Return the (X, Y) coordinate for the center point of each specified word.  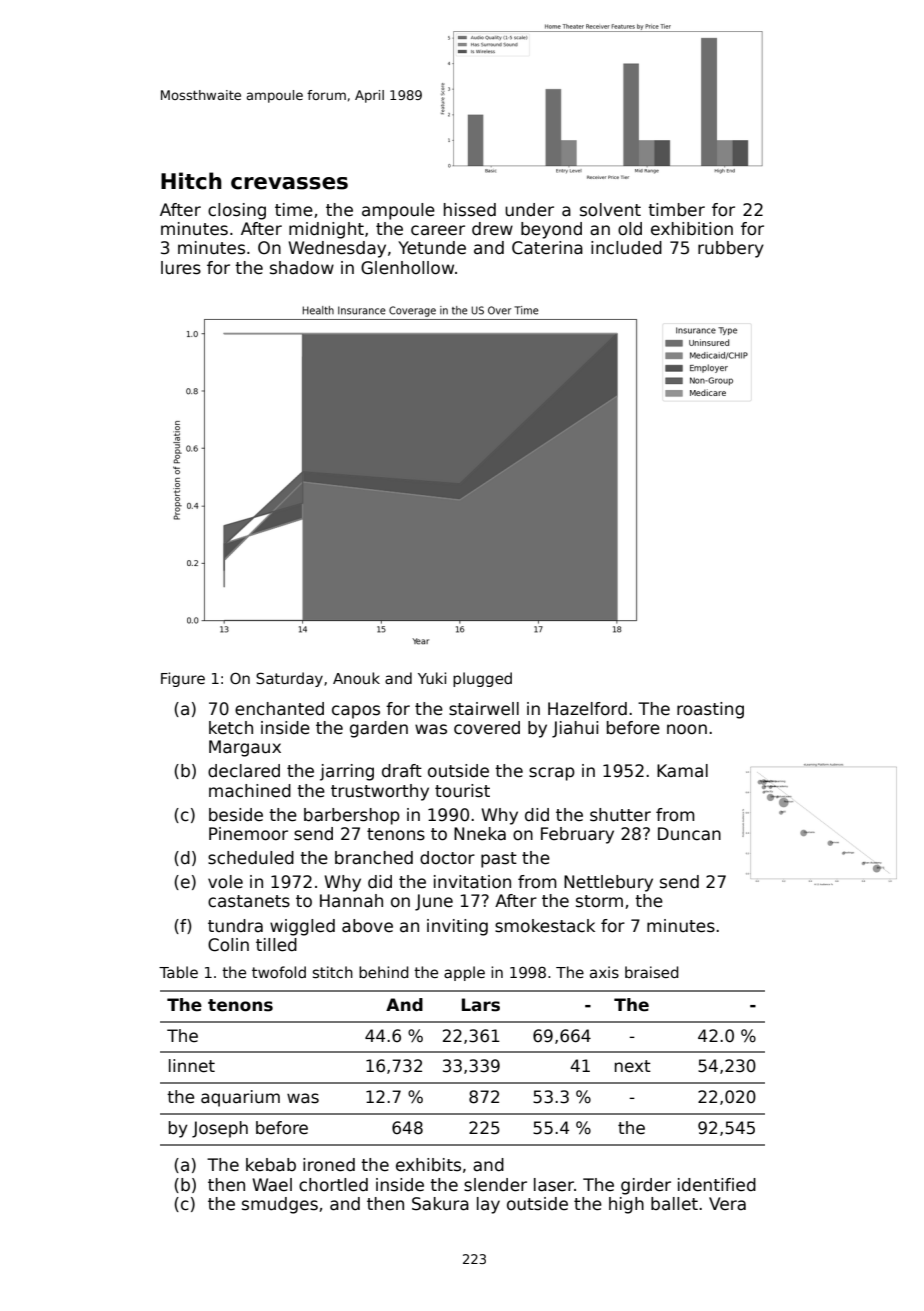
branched (374, 858)
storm (599, 901)
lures (181, 268)
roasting (710, 710)
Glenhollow (407, 268)
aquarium (240, 1098)
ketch (231, 728)
